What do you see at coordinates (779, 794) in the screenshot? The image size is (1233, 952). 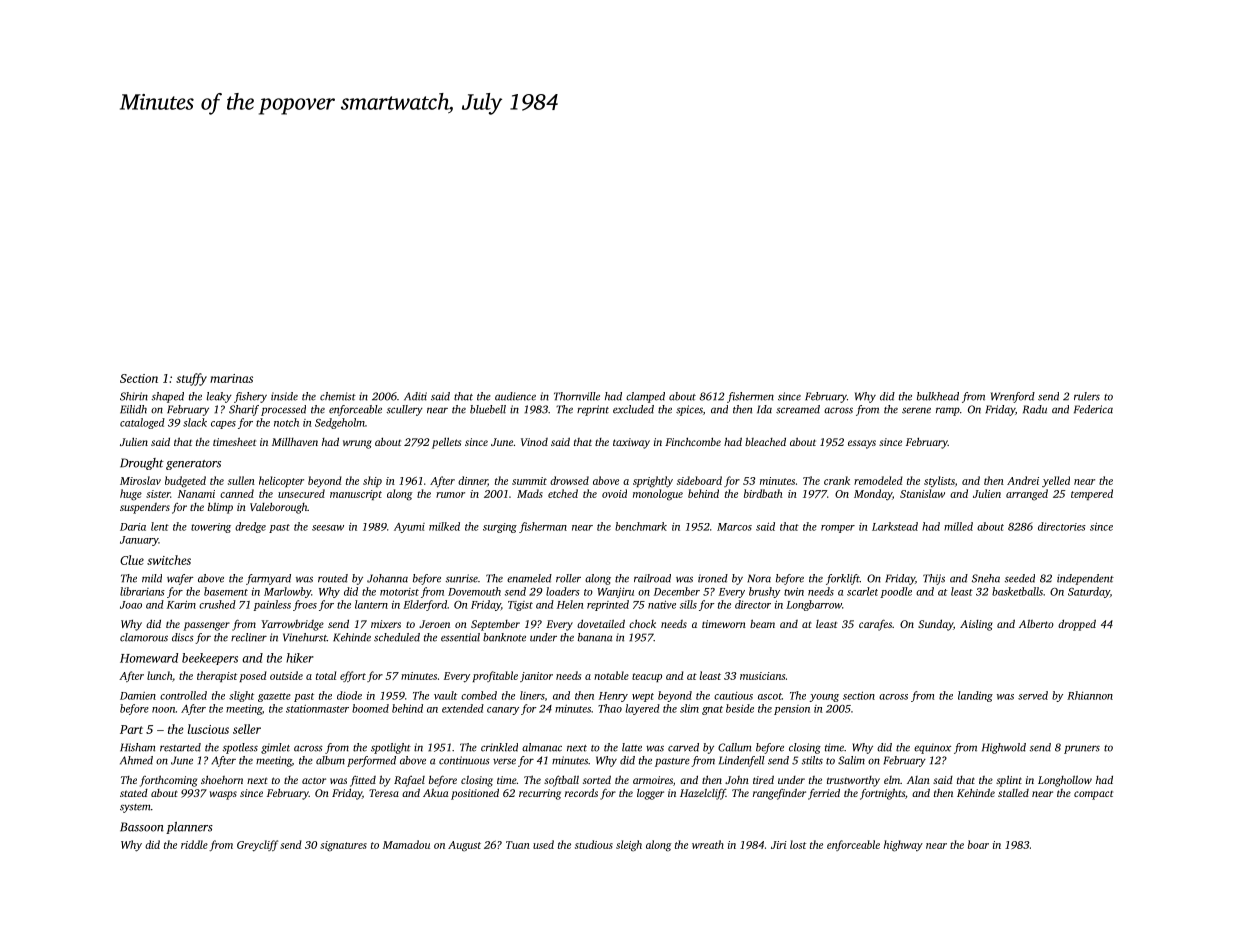 I see `rangefinder` at bounding box center [779, 794].
